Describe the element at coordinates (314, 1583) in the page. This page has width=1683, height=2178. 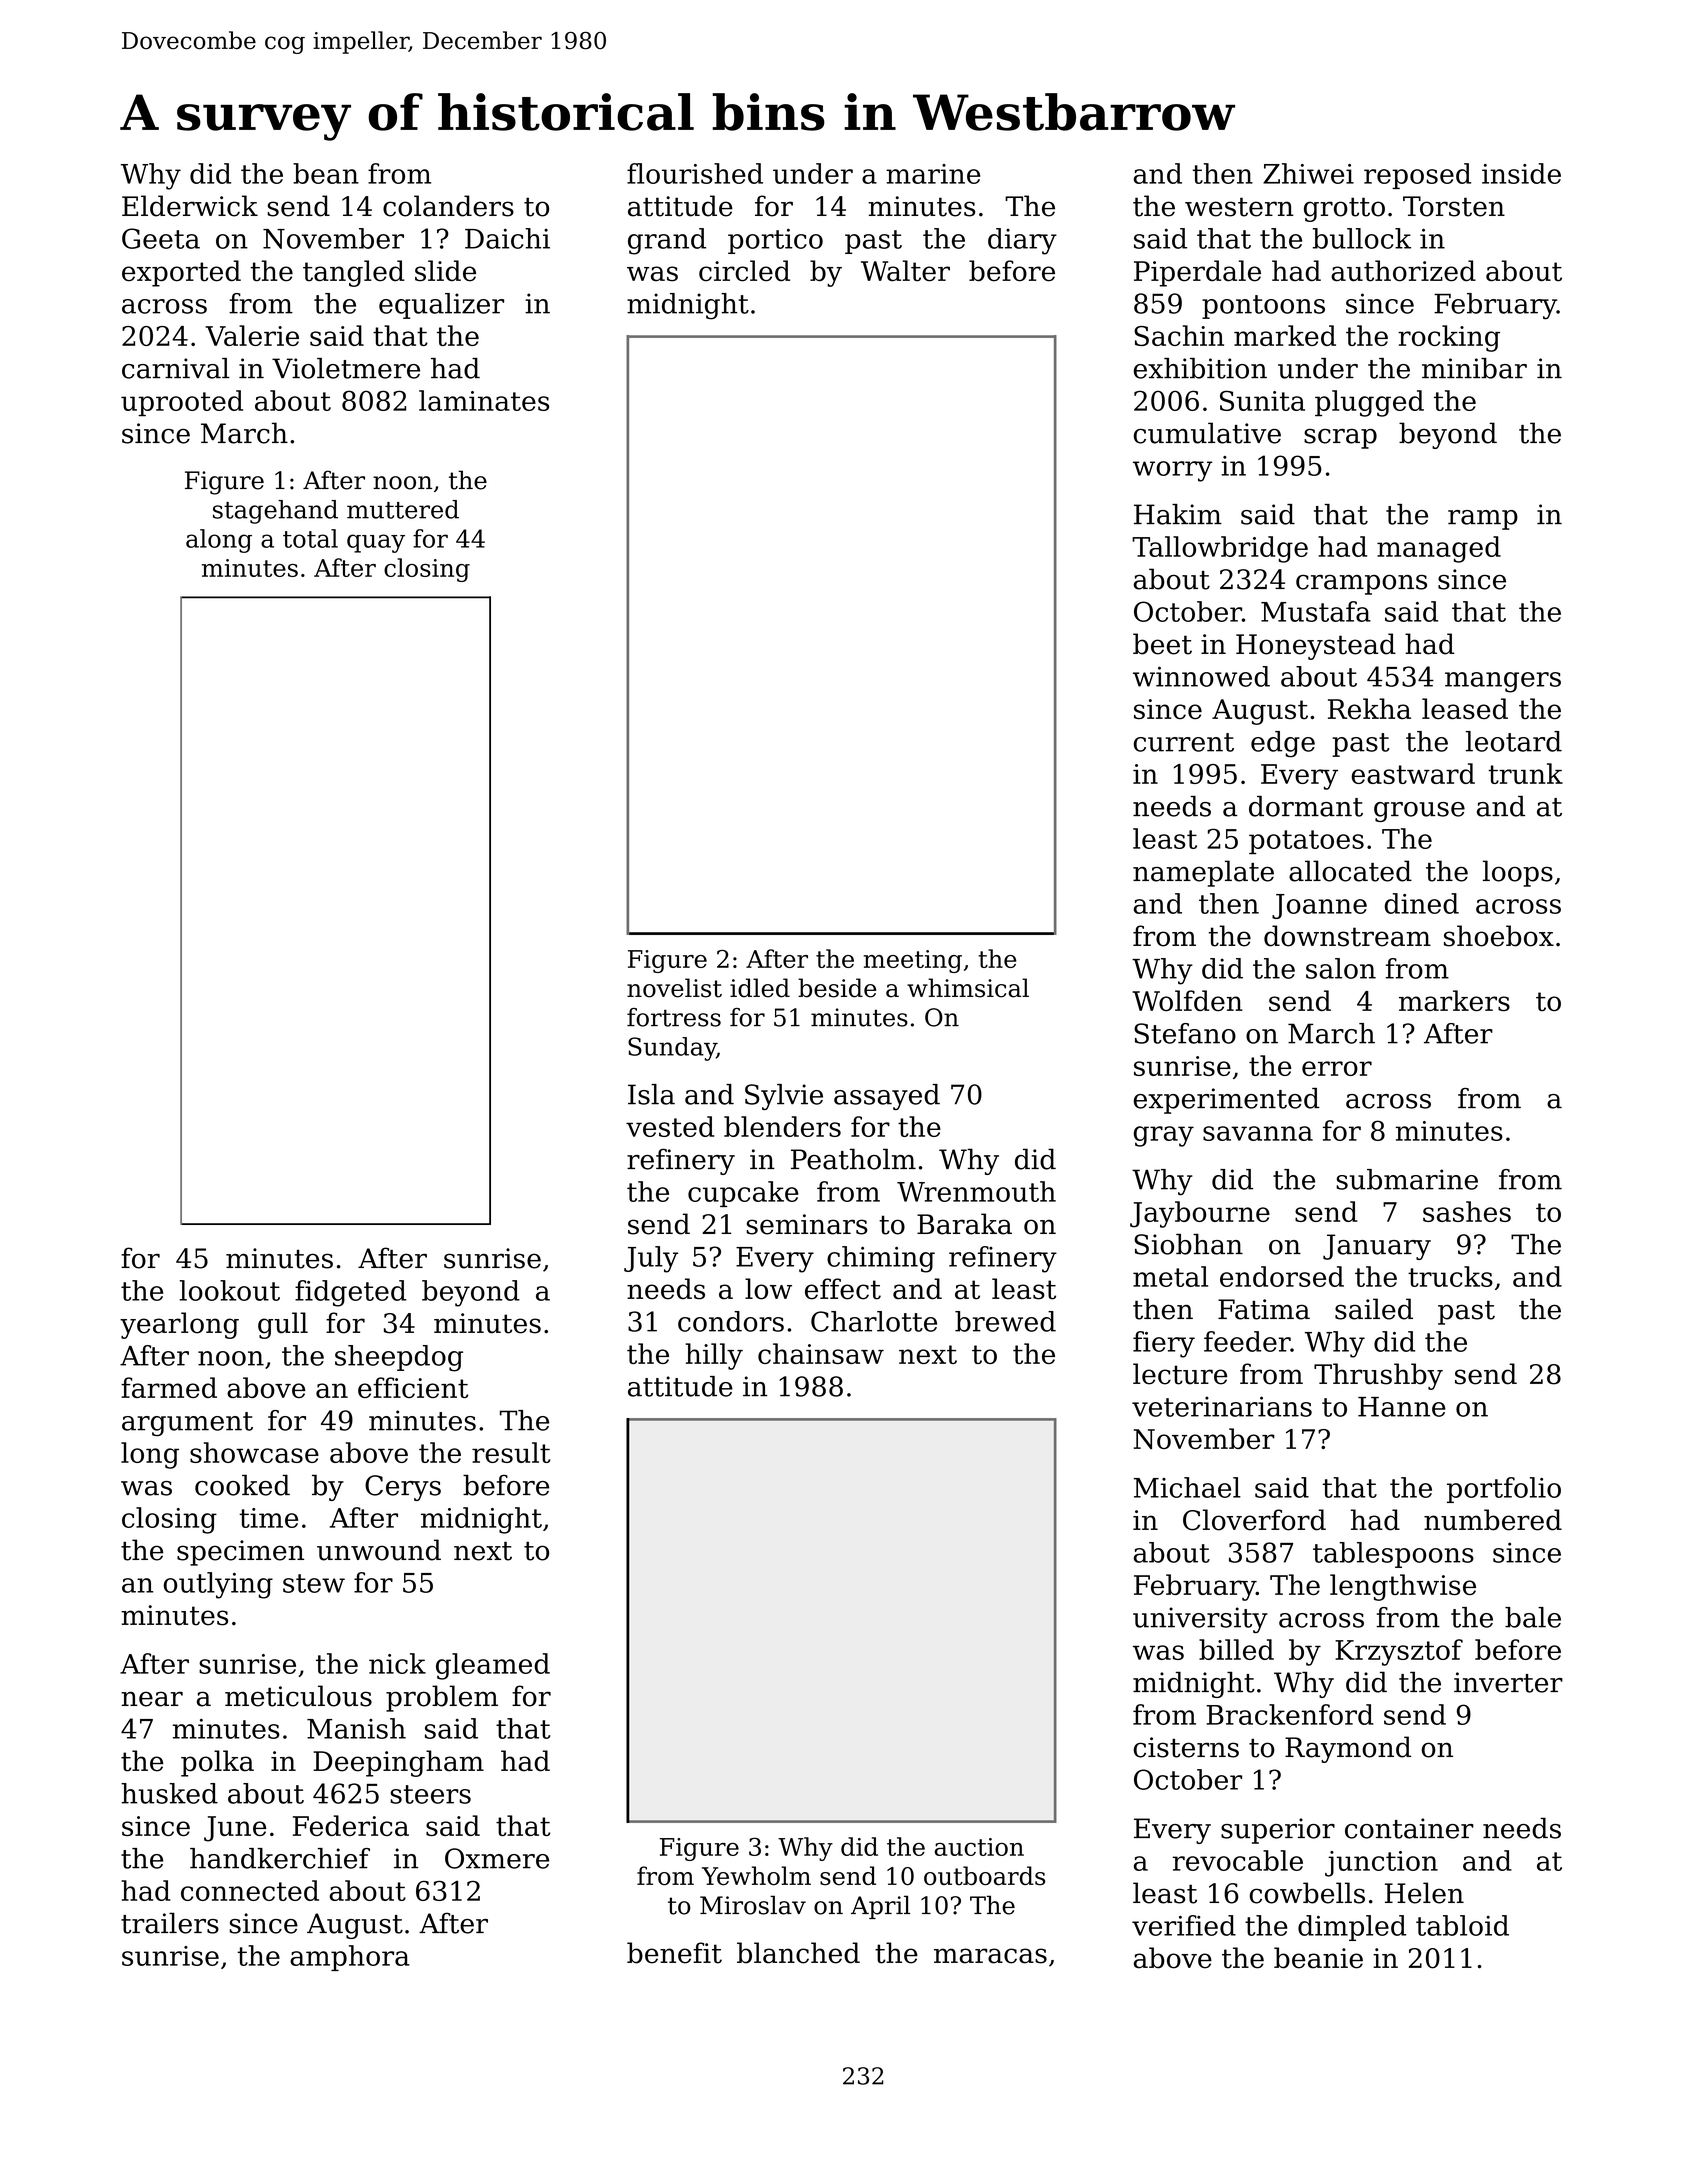
I see `stew` at that location.
